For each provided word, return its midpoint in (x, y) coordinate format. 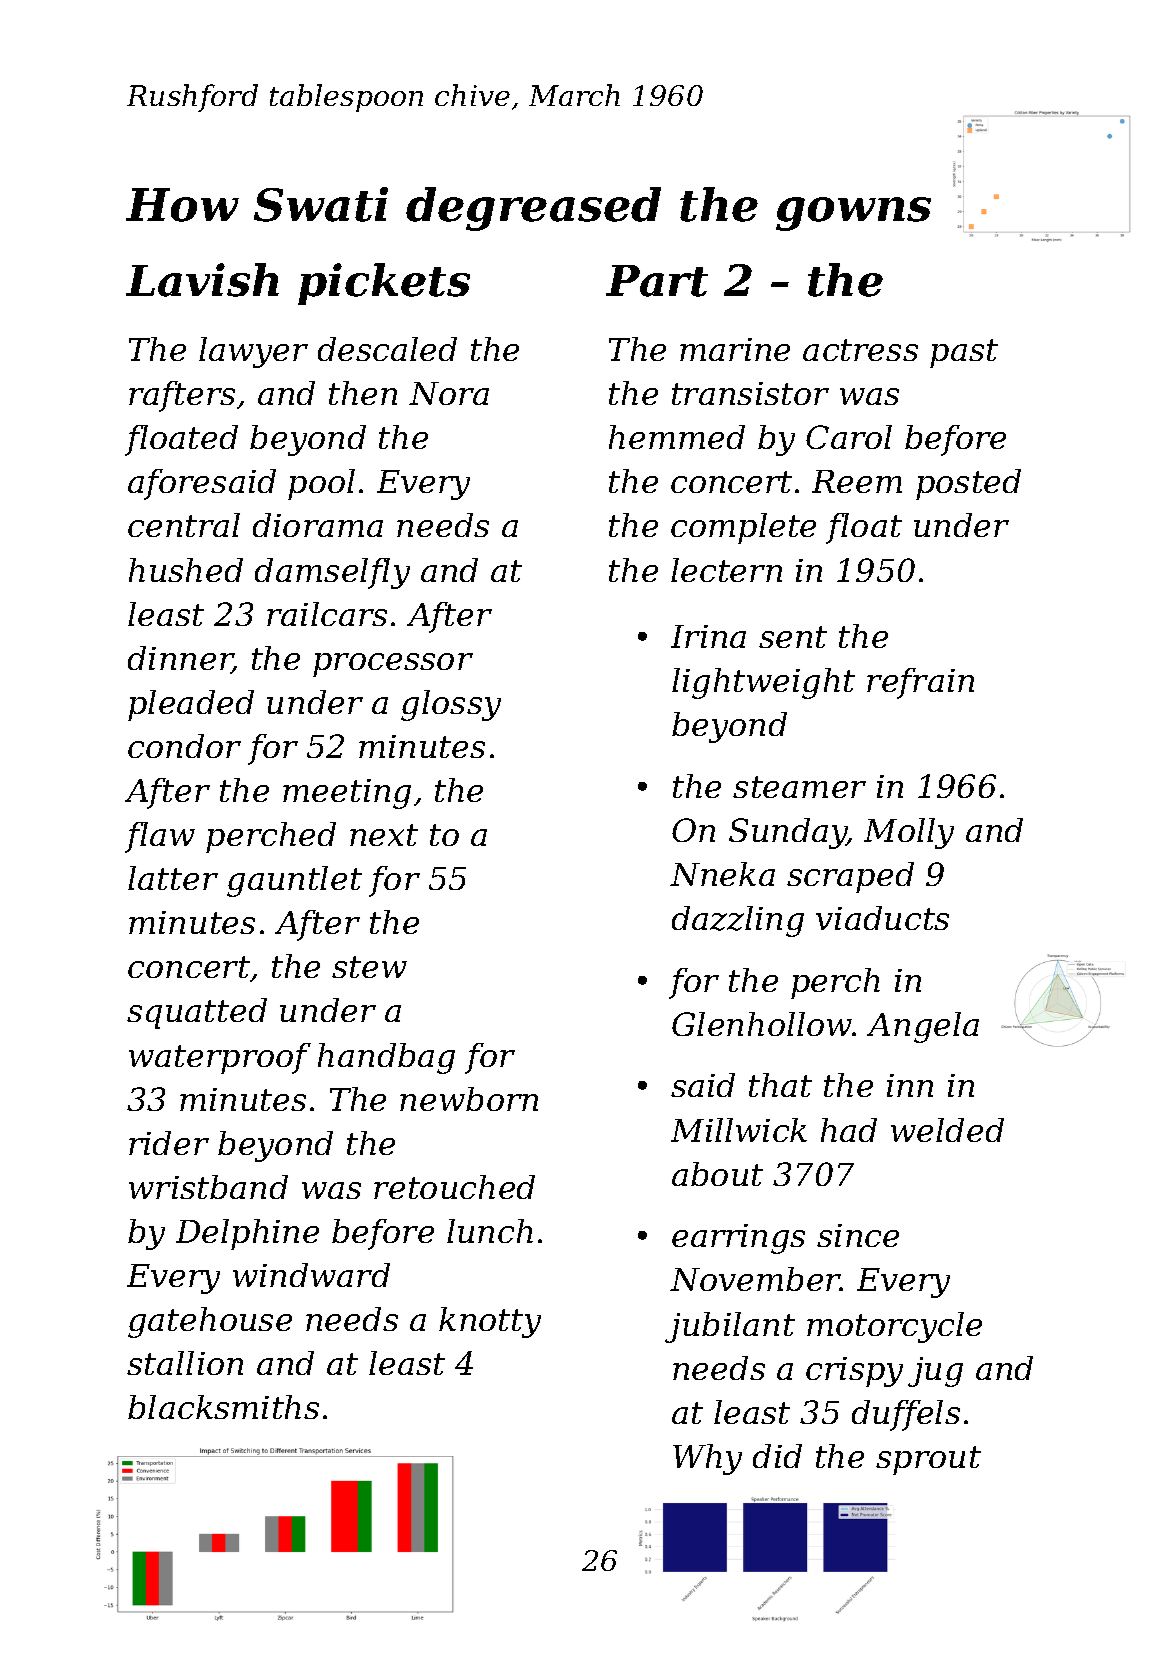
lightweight (763, 683)
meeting (347, 794)
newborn (469, 1099)
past (964, 353)
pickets (384, 284)
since (858, 1235)
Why (707, 1459)
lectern (726, 570)
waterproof (220, 1058)
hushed (186, 570)
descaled (387, 349)
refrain (920, 683)
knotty (490, 1322)
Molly (909, 833)
